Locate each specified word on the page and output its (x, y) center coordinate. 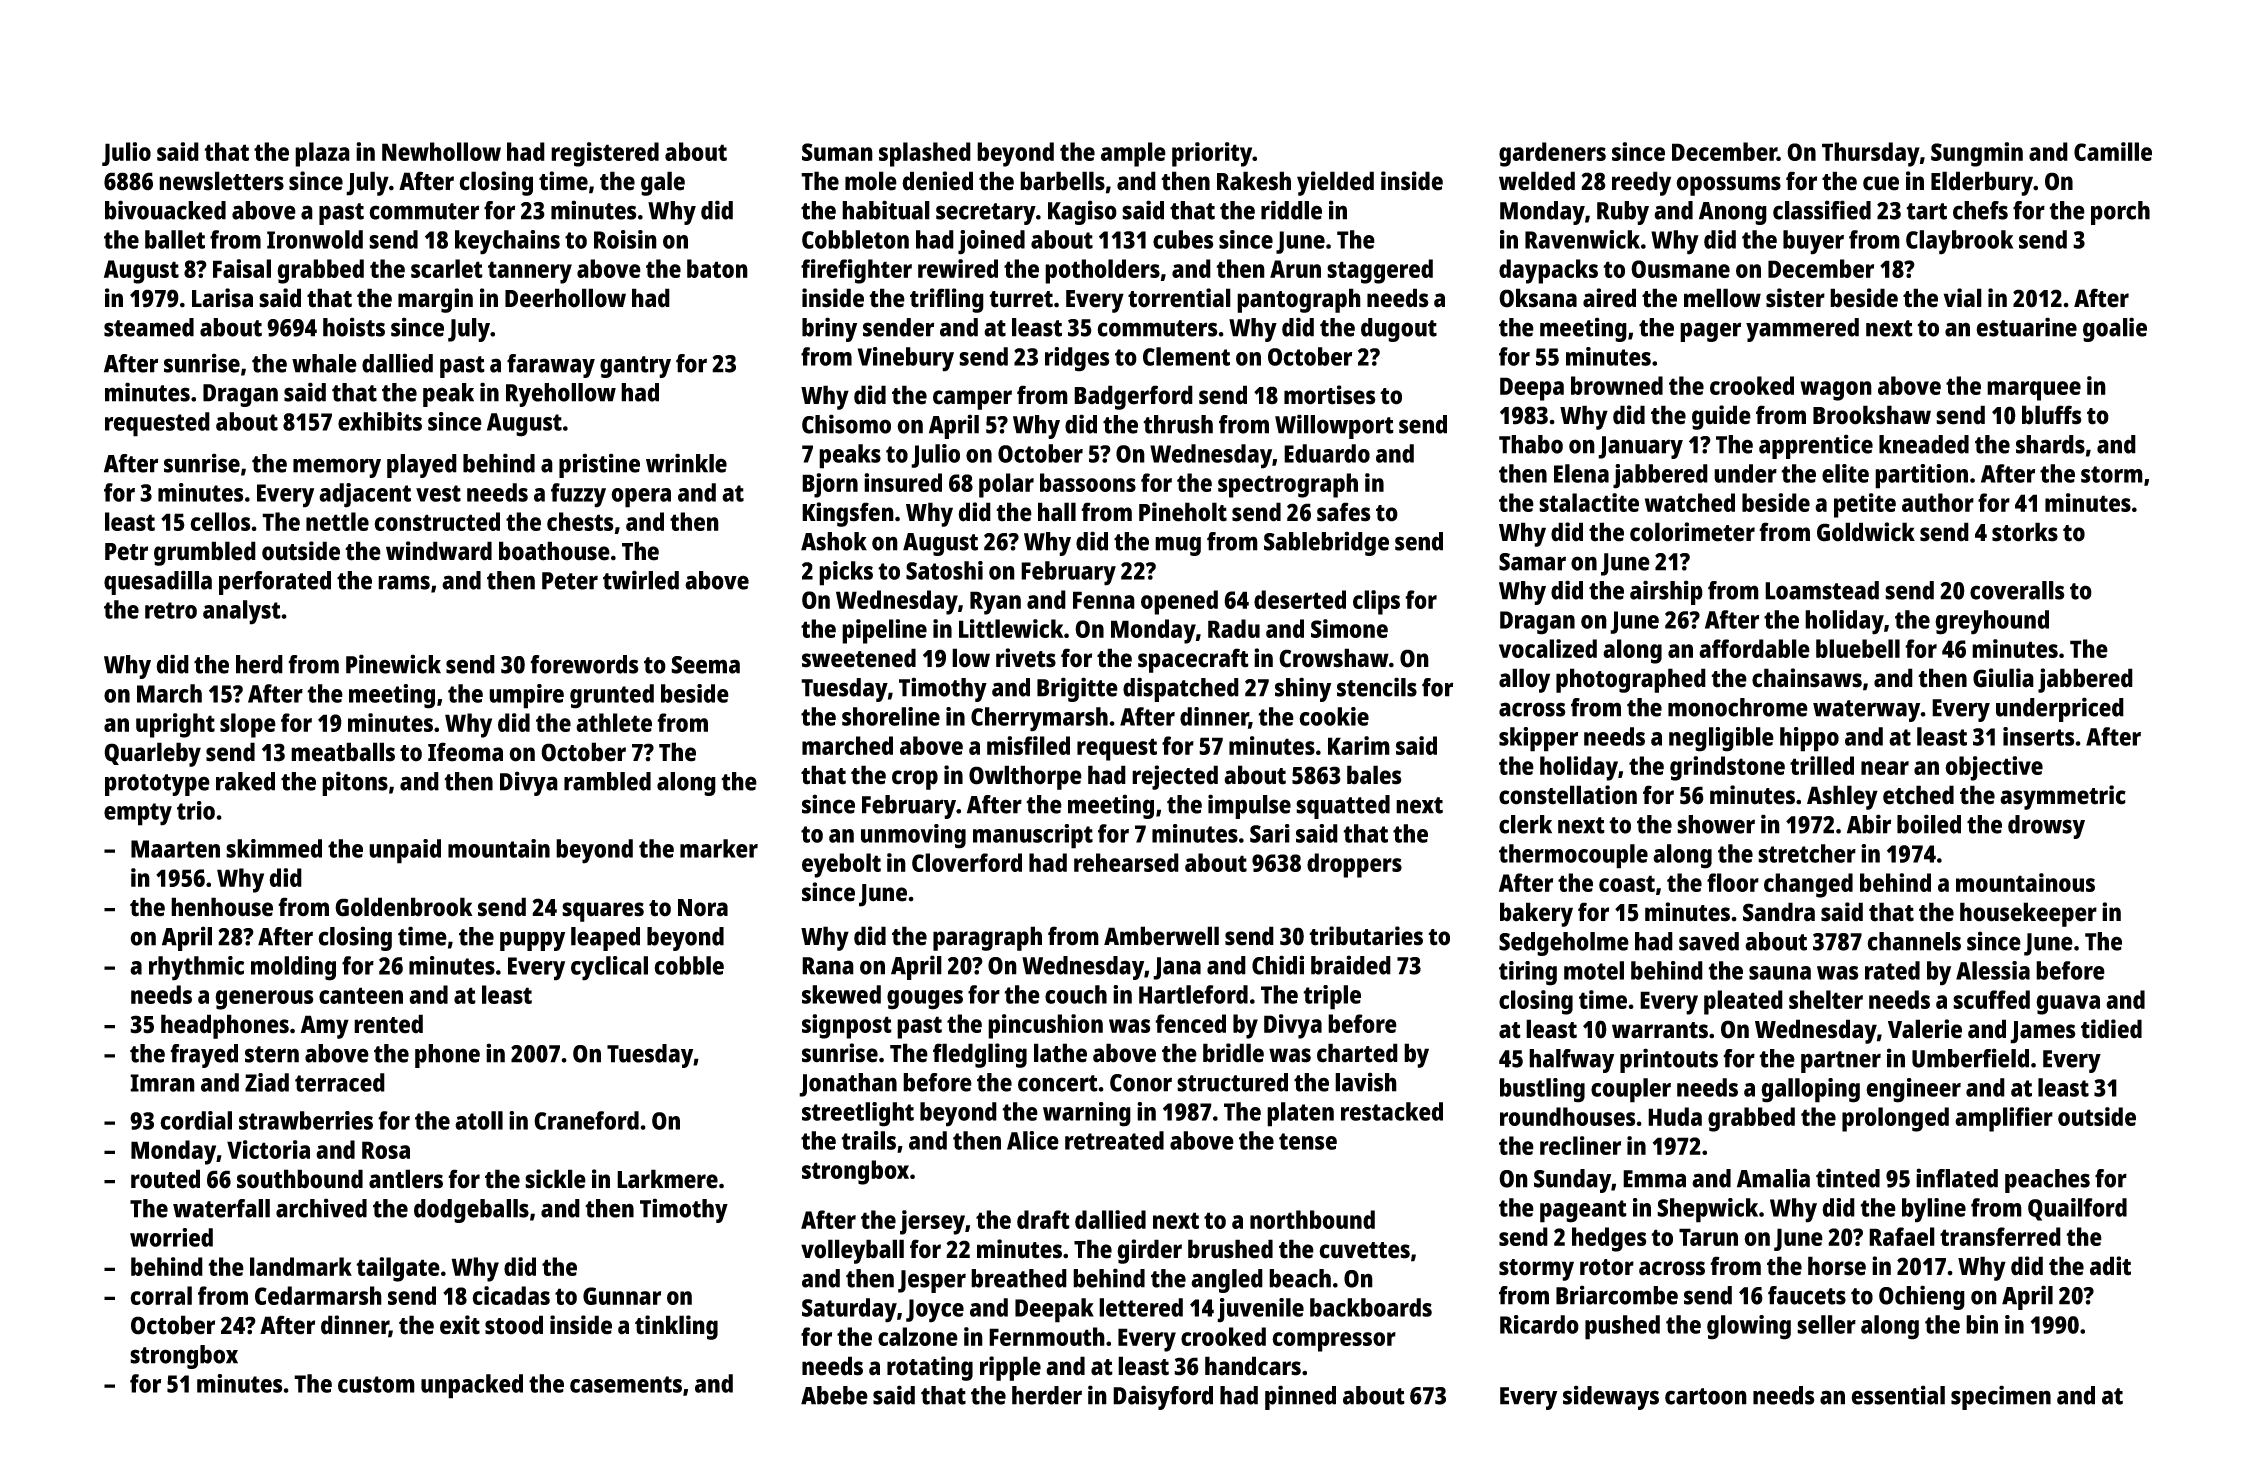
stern (272, 1054)
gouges (925, 1000)
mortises (1330, 395)
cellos (220, 521)
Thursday (1871, 154)
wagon (1836, 391)
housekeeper (2028, 914)
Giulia (2003, 678)
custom (376, 1384)
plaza (322, 154)
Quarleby (152, 754)
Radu (1234, 628)
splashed (925, 154)
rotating (930, 1368)
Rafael (1902, 1236)
